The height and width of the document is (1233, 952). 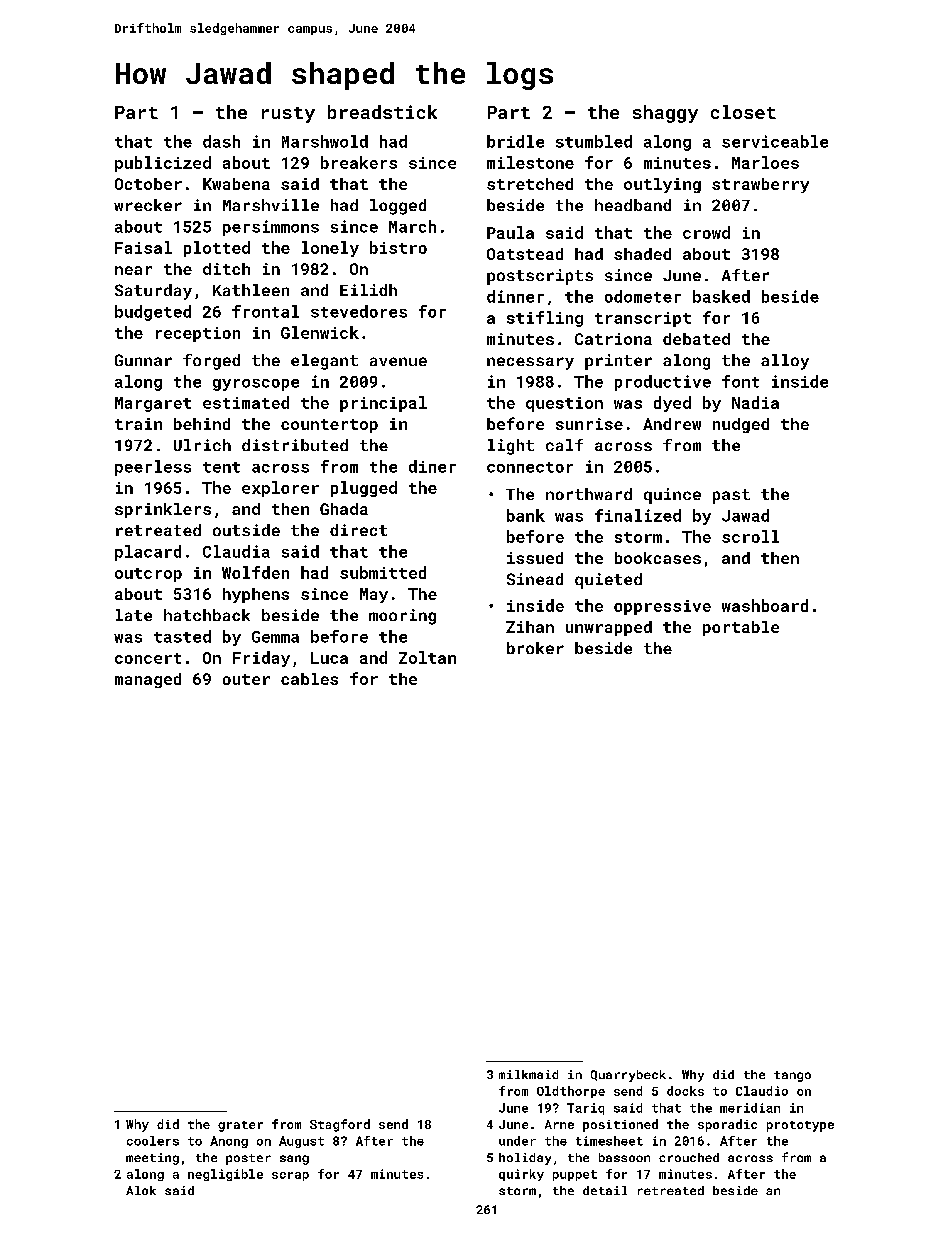 I want to click on Quarrybeck, so click(x=628, y=1076).
